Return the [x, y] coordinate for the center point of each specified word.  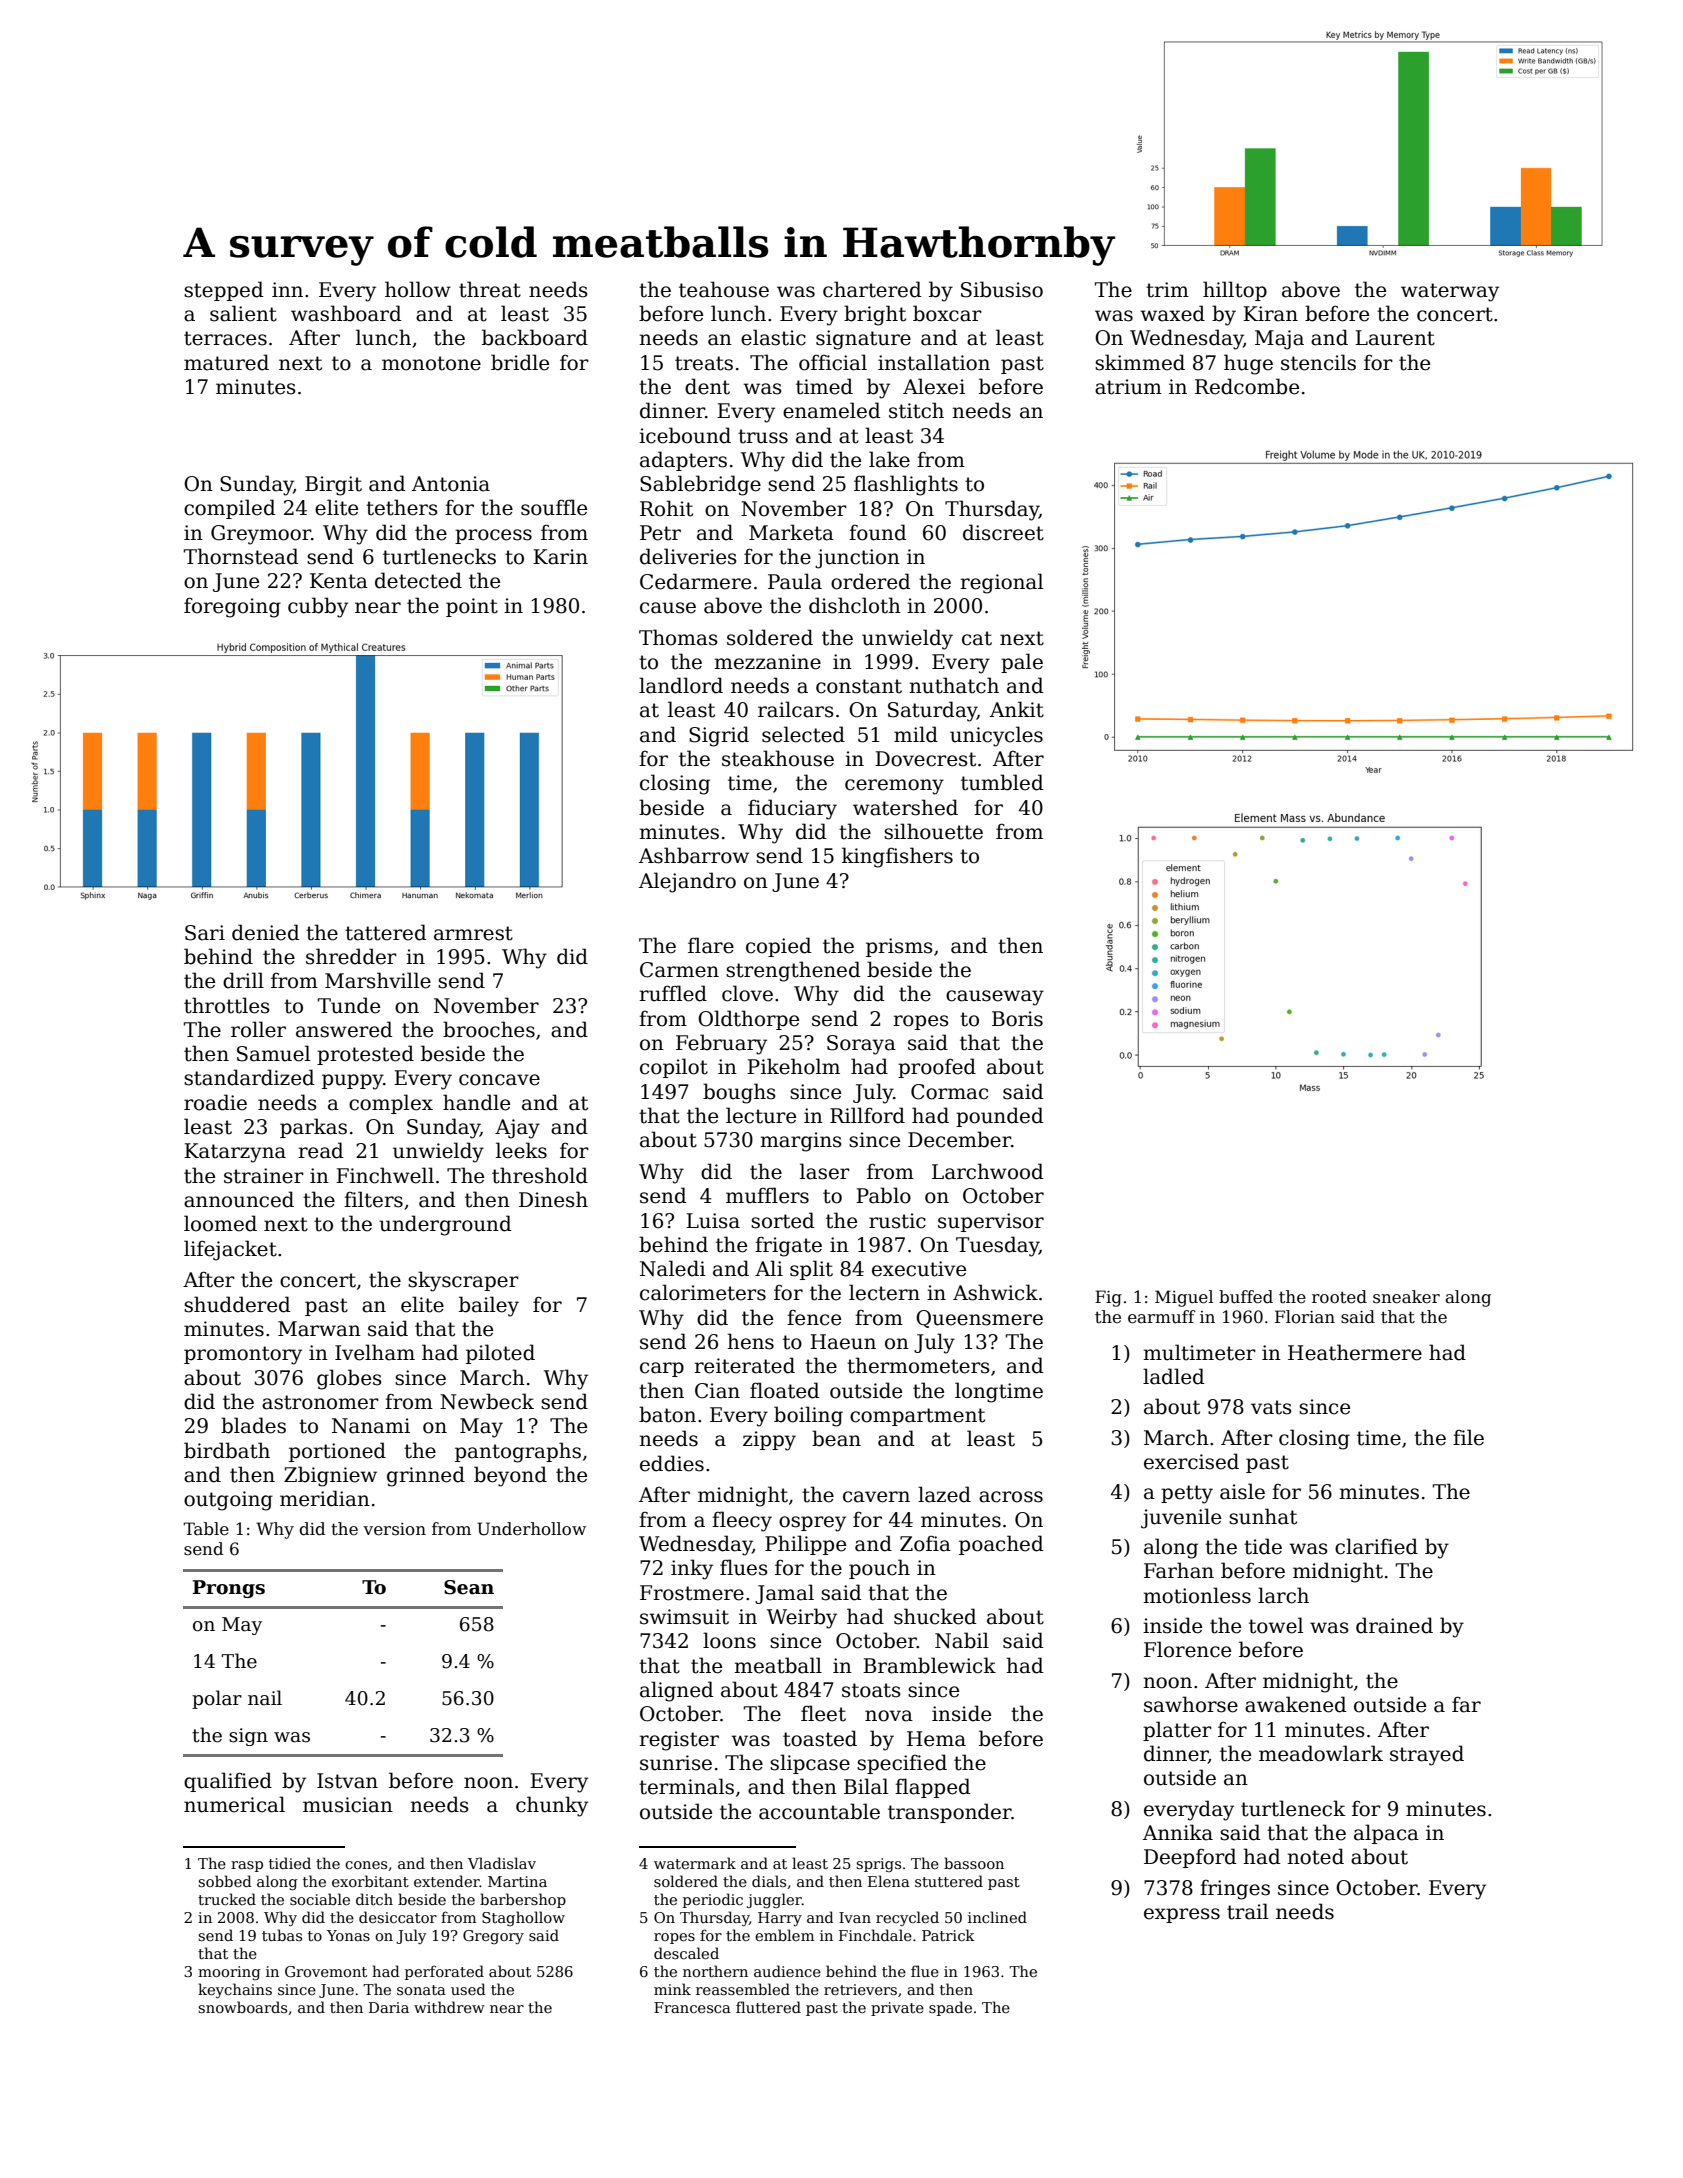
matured [226, 362]
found [878, 532]
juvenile [1181, 1518]
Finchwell [385, 1175]
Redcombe [1247, 386]
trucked [227, 1899]
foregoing [232, 607]
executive [919, 1269]
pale [1022, 663]
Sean [469, 1587]
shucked [935, 1616]
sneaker [1406, 1297]
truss [763, 436]
